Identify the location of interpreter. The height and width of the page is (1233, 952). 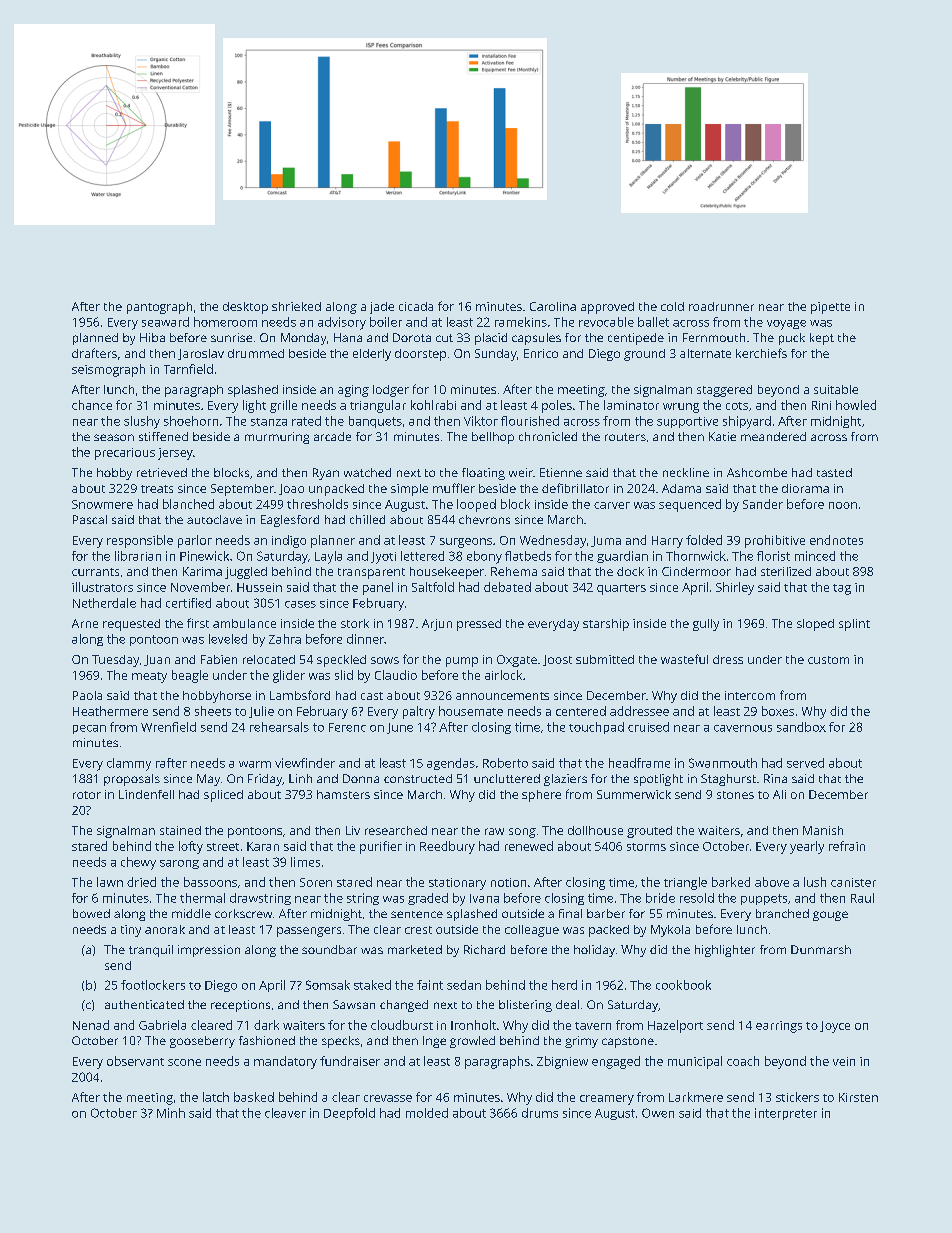
(786, 1114).
